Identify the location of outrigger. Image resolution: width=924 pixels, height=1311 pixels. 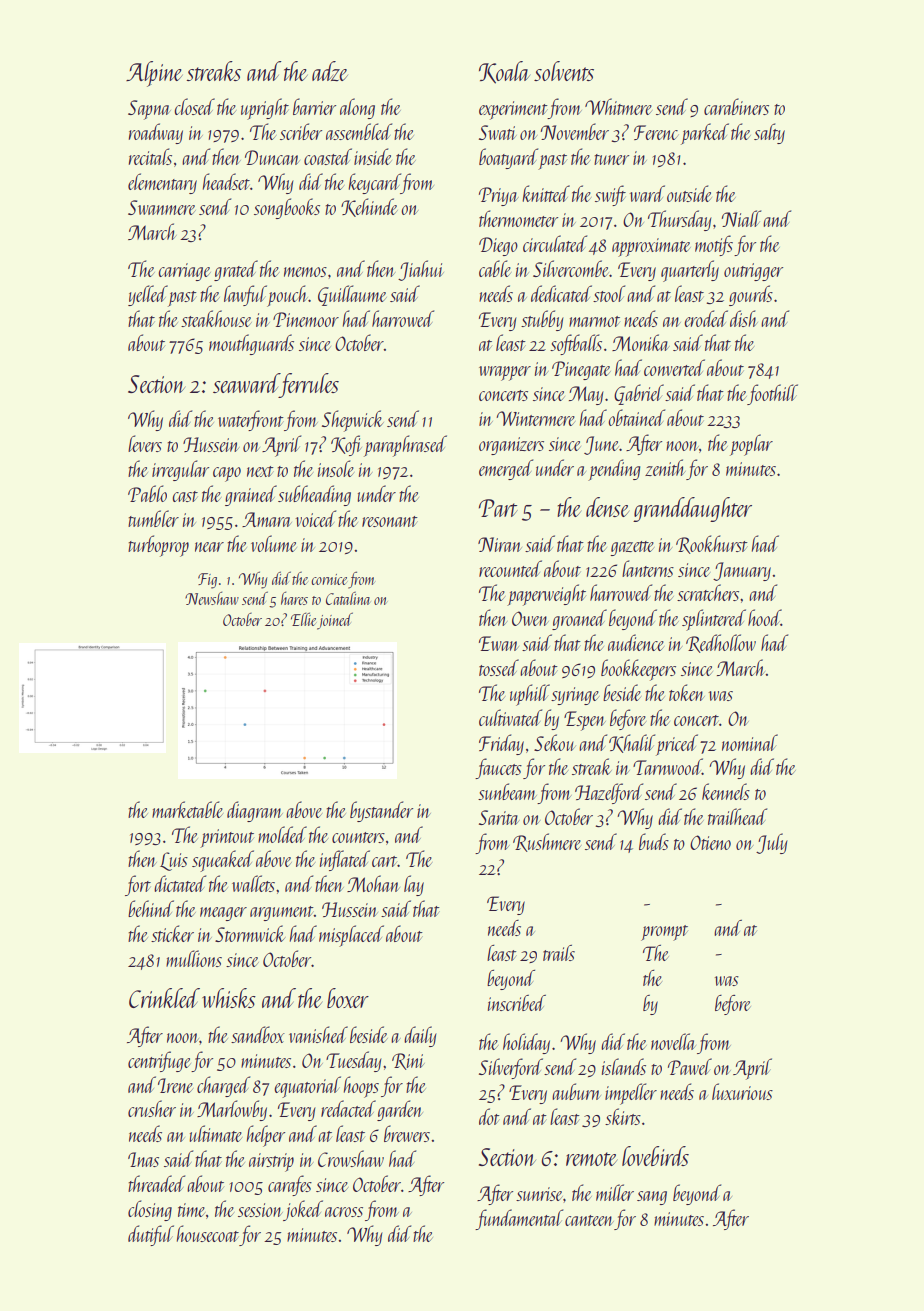
(753, 272).
